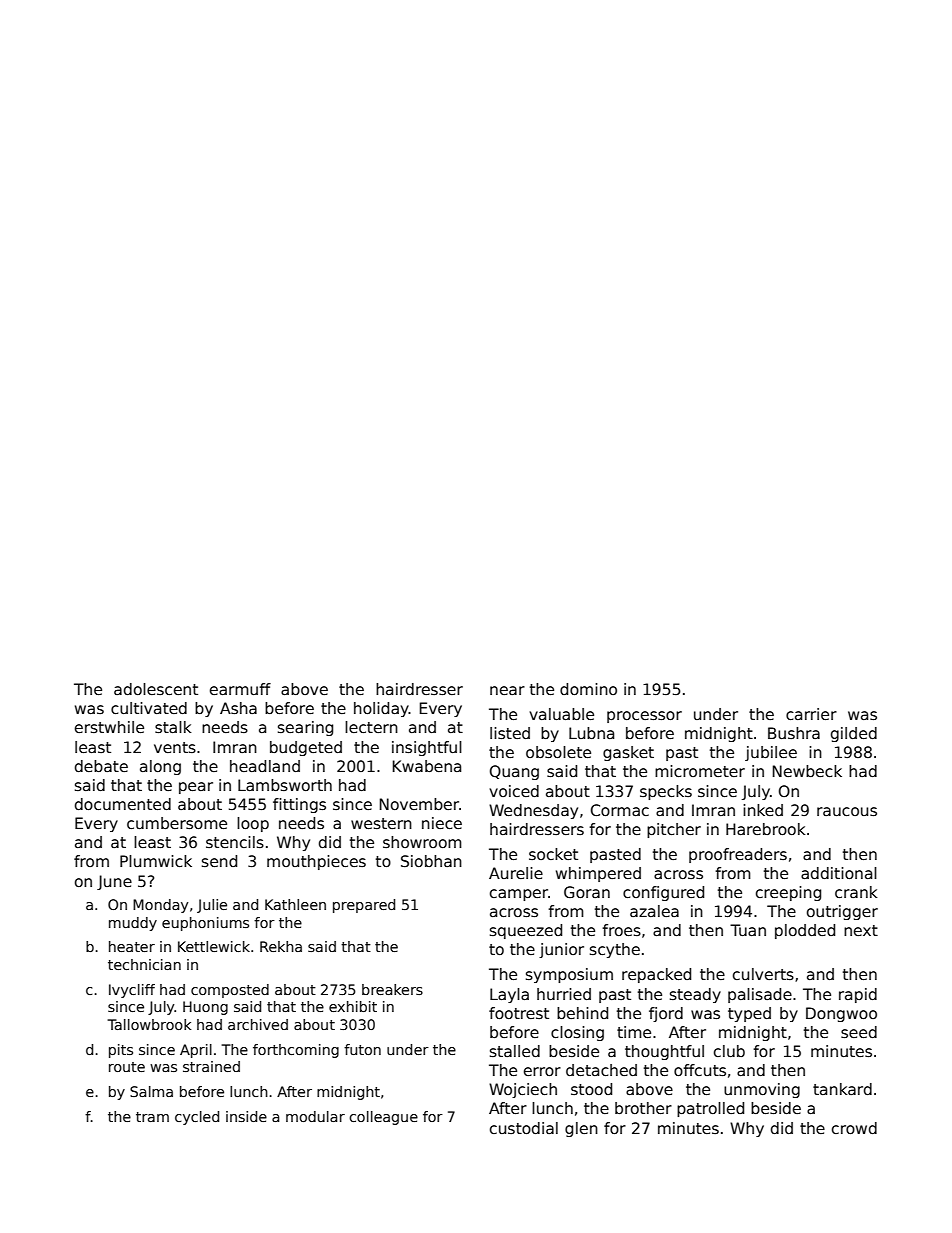  Describe the element at coordinates (427, 766) in the screenshot. I see `Kwabena` at that location.
